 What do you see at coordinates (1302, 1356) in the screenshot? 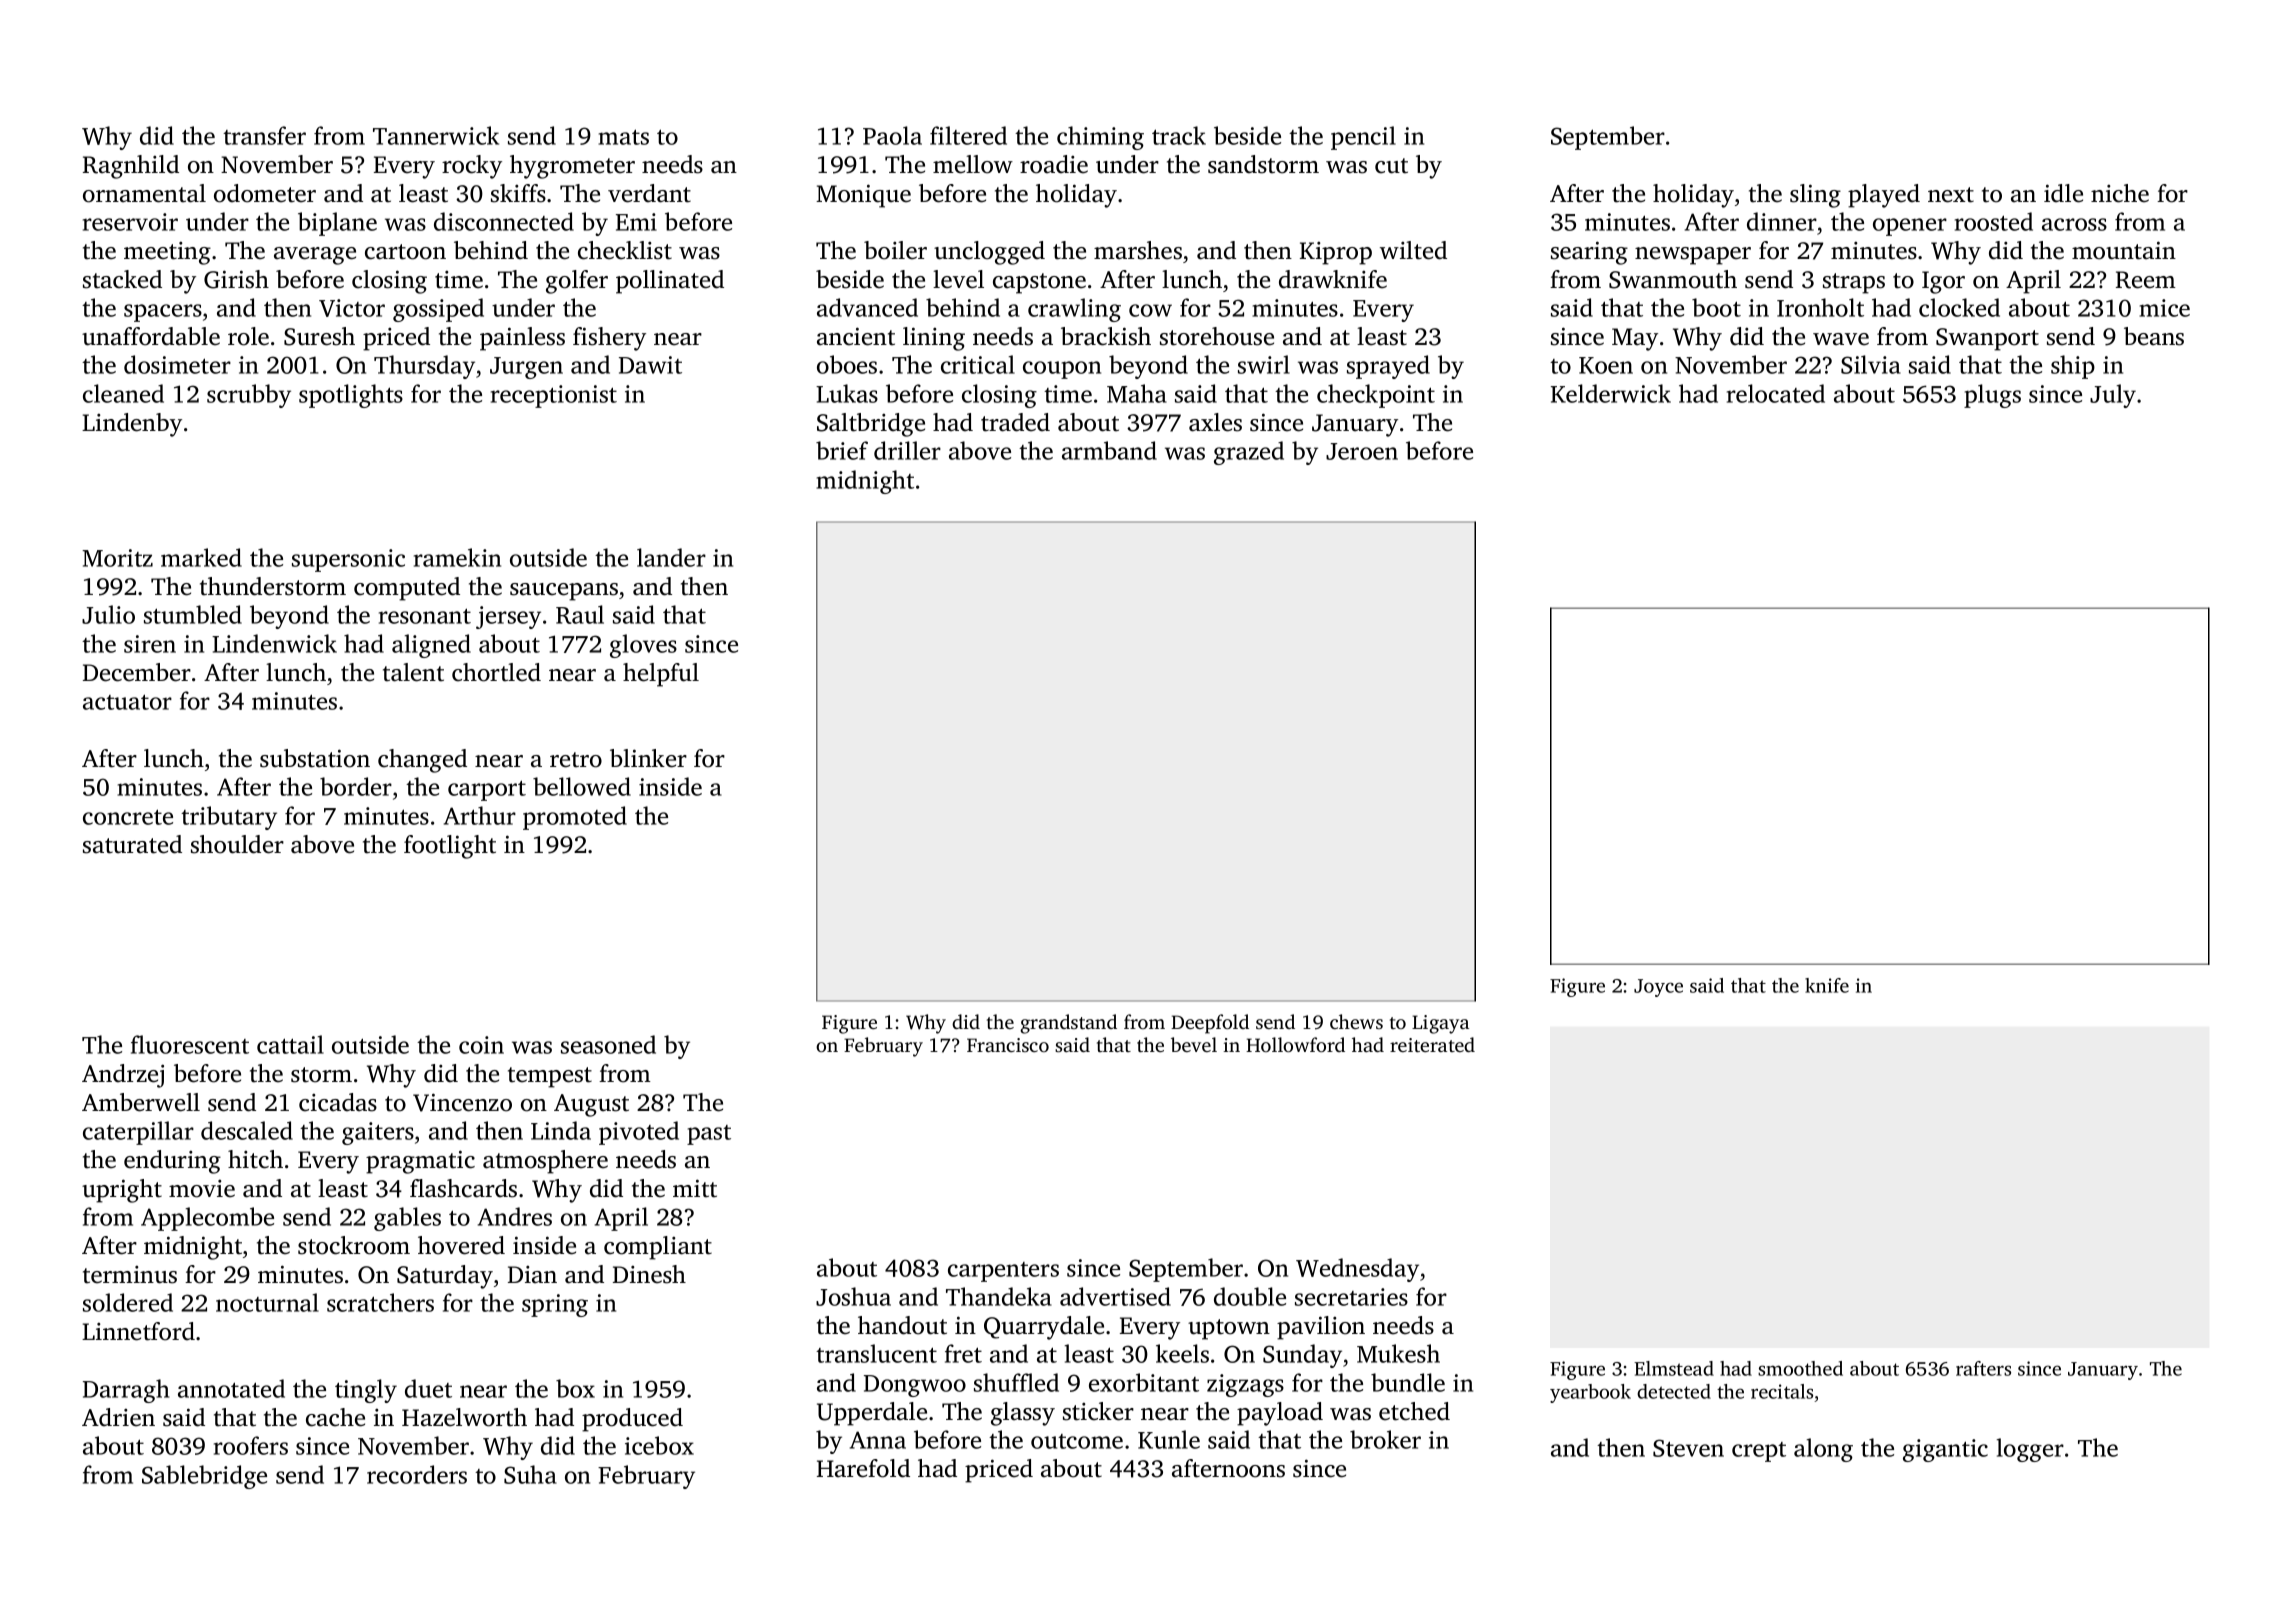
I see `Sunday` at bounding box center [1302, 1356].
